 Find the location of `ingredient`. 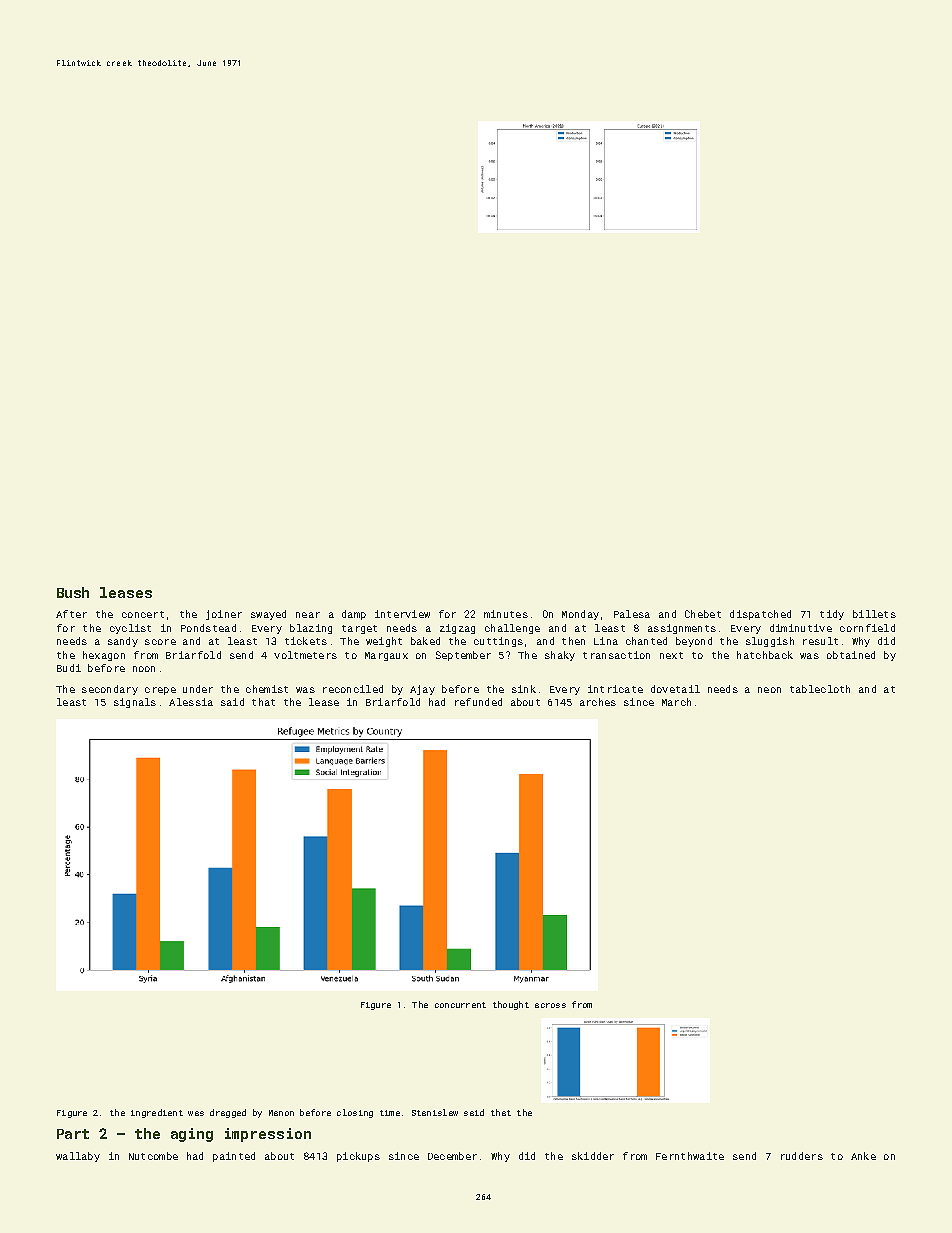

ingredient is located at coordinates (157, 1113).
